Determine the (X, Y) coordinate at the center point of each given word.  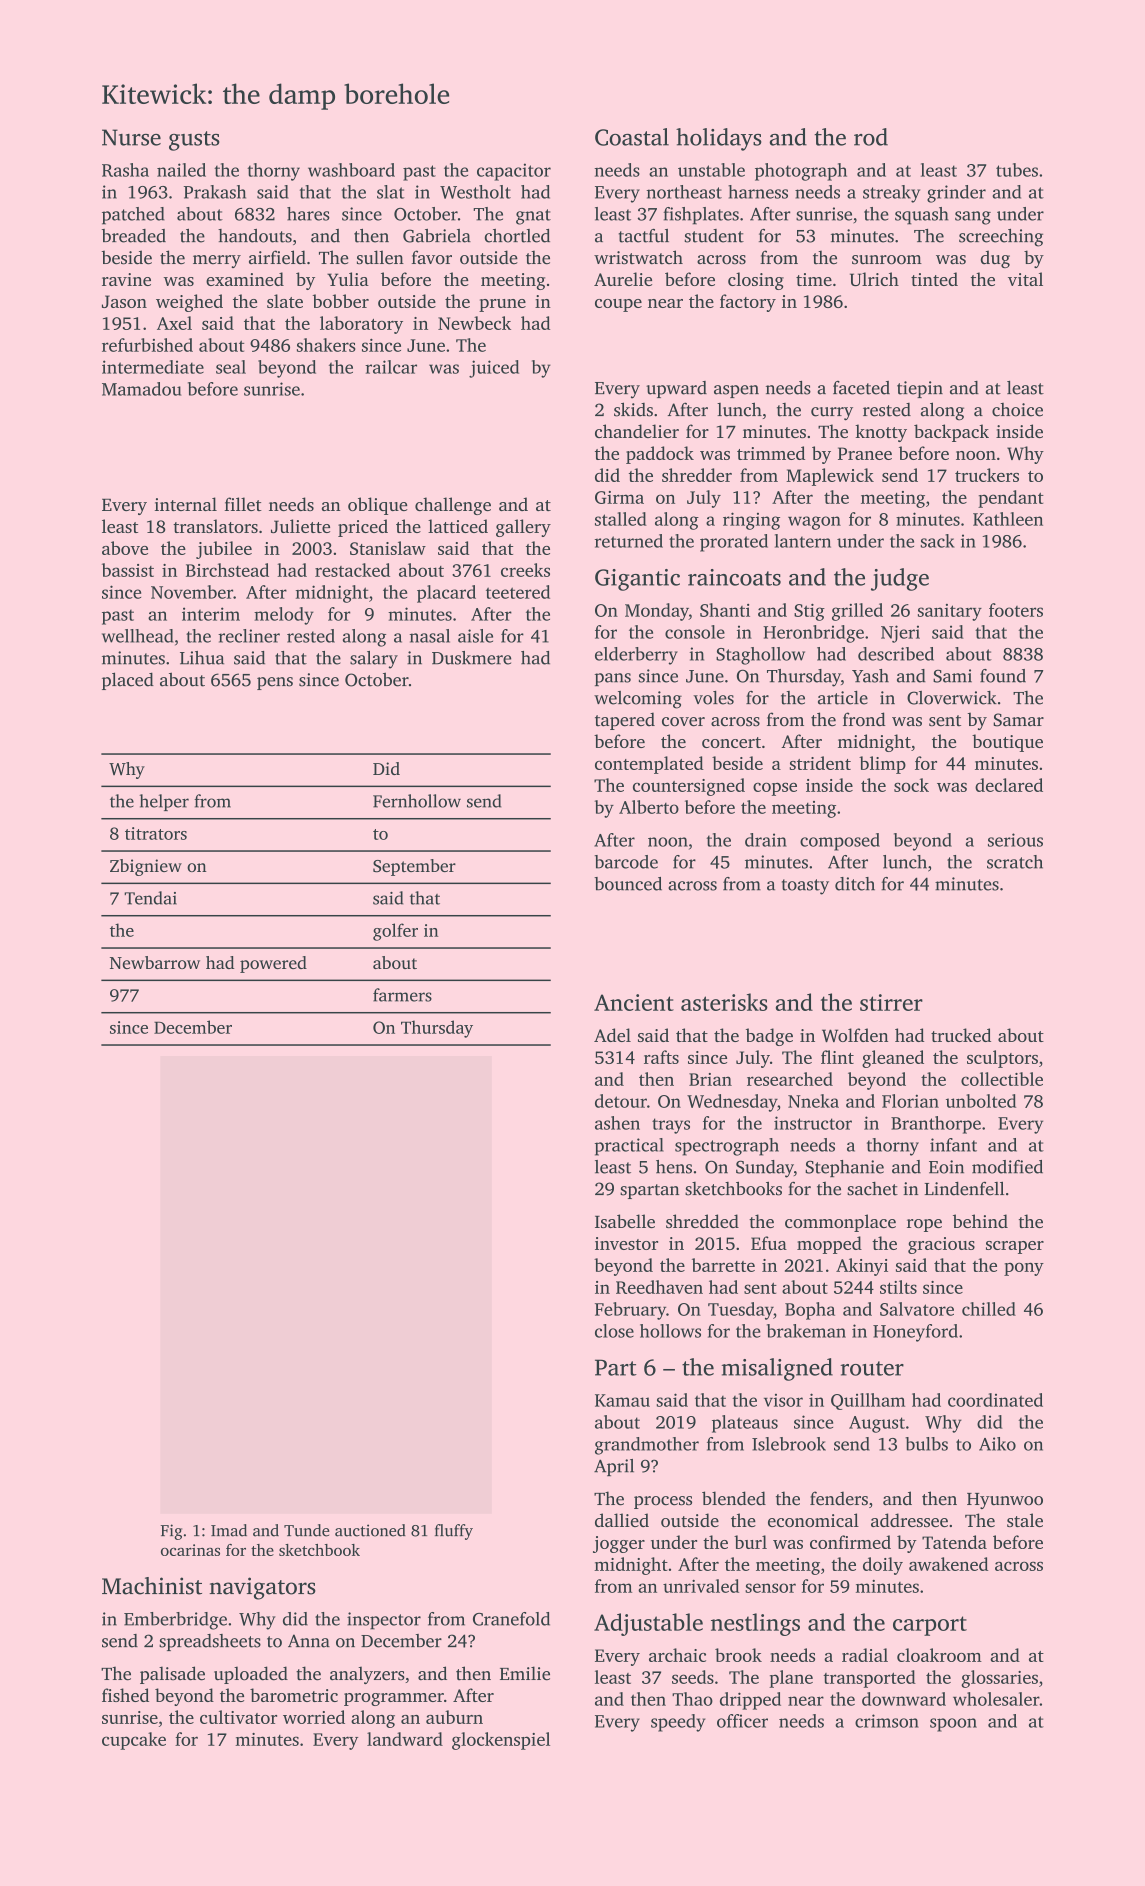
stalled (621, 519)
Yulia (348, 279)
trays (671, 1126)
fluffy (454, 1532)
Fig (171, 1532)
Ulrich (874, 279)
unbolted (981, 1101)
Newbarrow (155, 962)
